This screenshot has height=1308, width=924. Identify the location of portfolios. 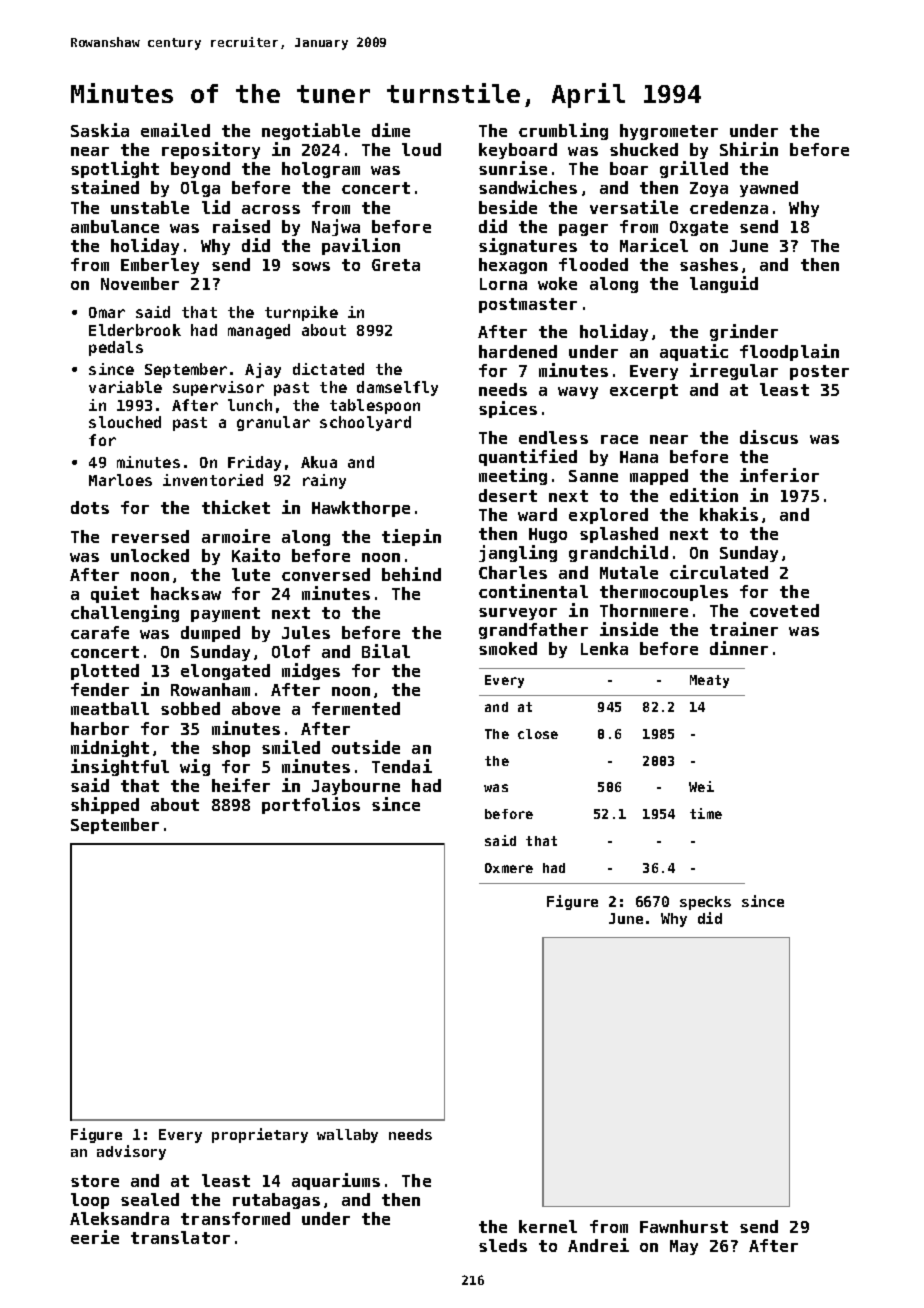
(311, 805).
